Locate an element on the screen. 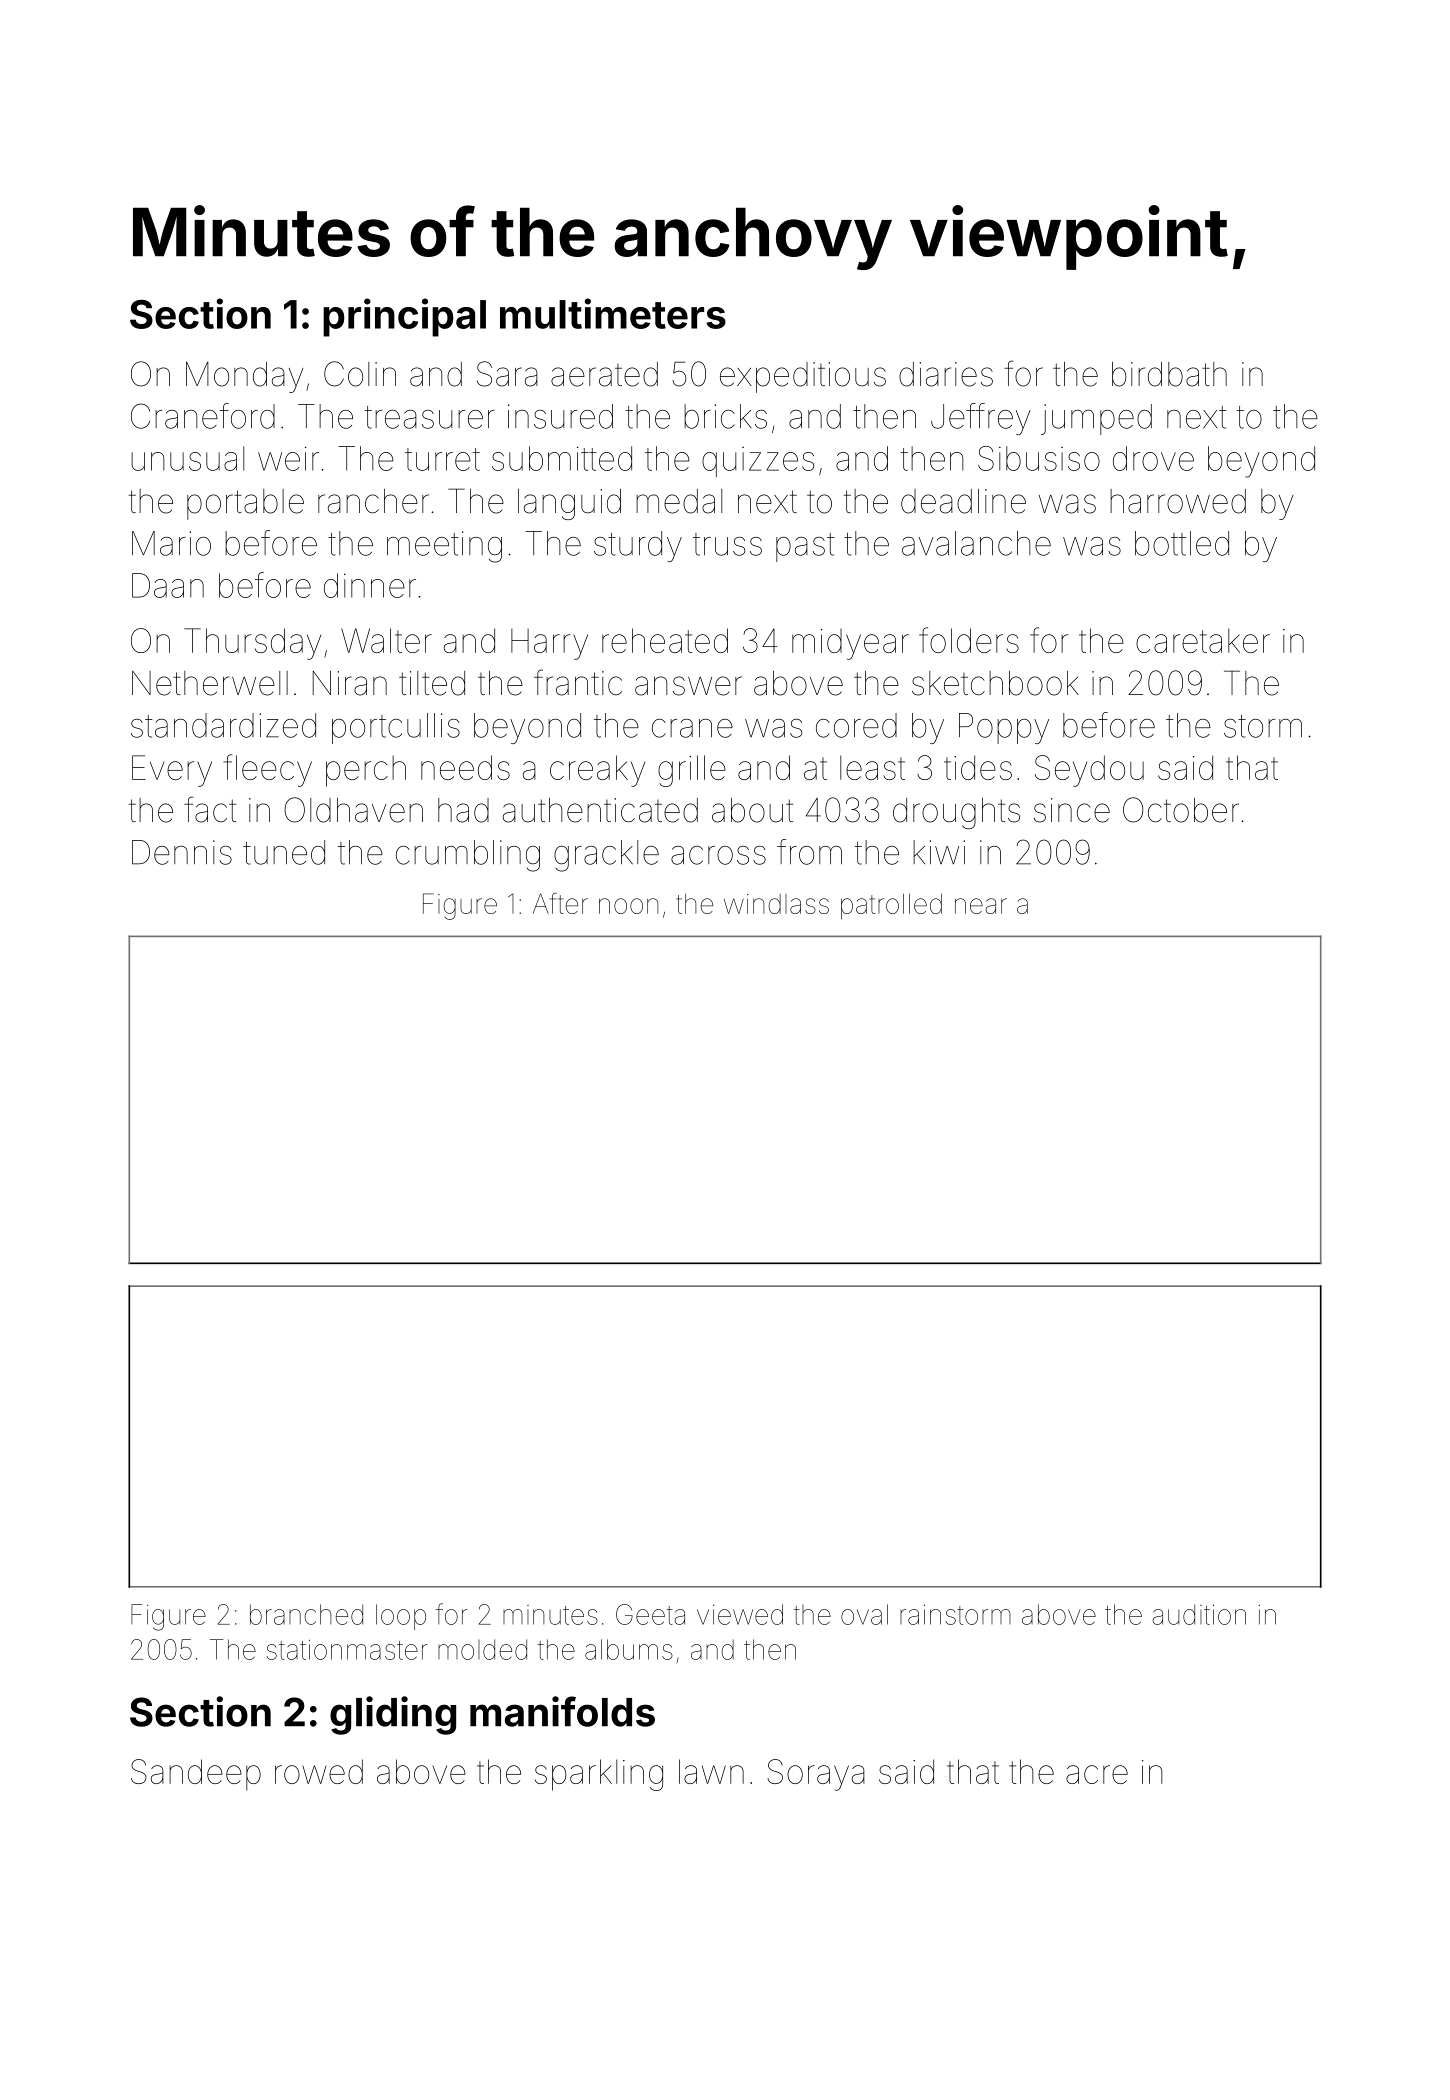 The width and height of the screenshot is (1450, 2100). noon is located at coordinates (628, 906).
